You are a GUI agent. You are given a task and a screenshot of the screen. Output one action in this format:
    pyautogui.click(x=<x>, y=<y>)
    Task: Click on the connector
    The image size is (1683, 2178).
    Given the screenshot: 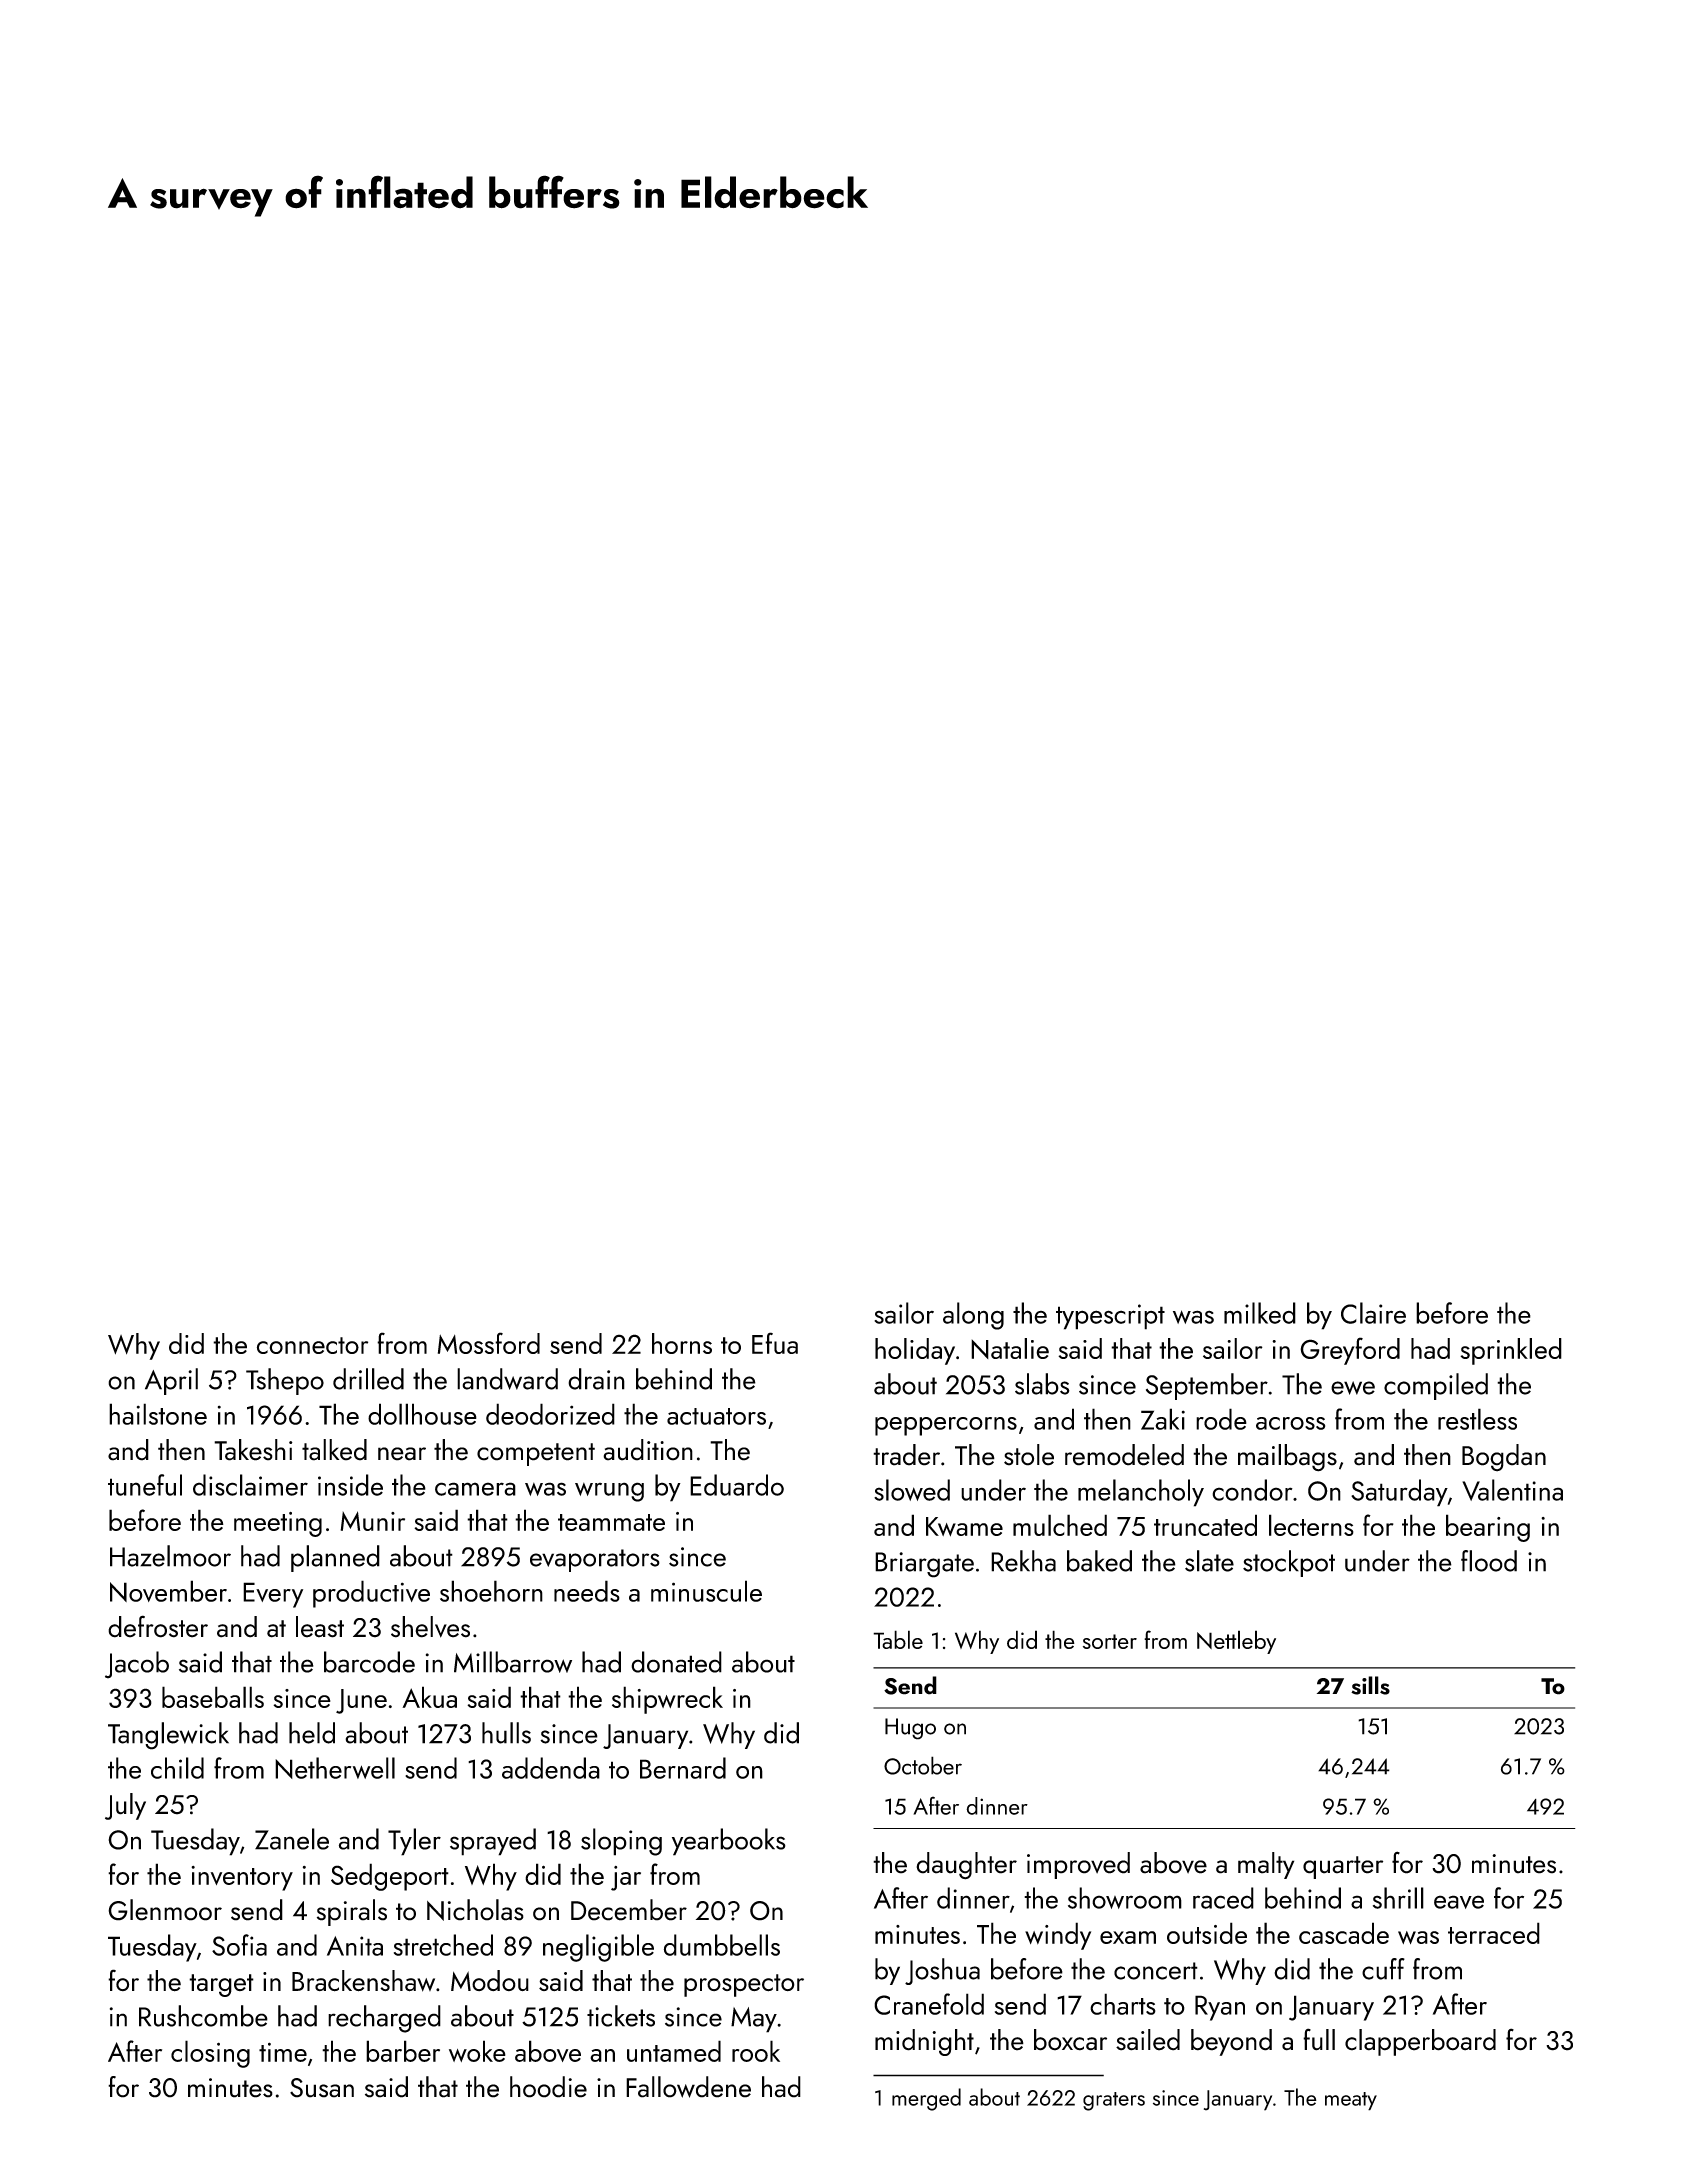 What is the action you would take?
    pyautogui.click(x=312, y=1345)
